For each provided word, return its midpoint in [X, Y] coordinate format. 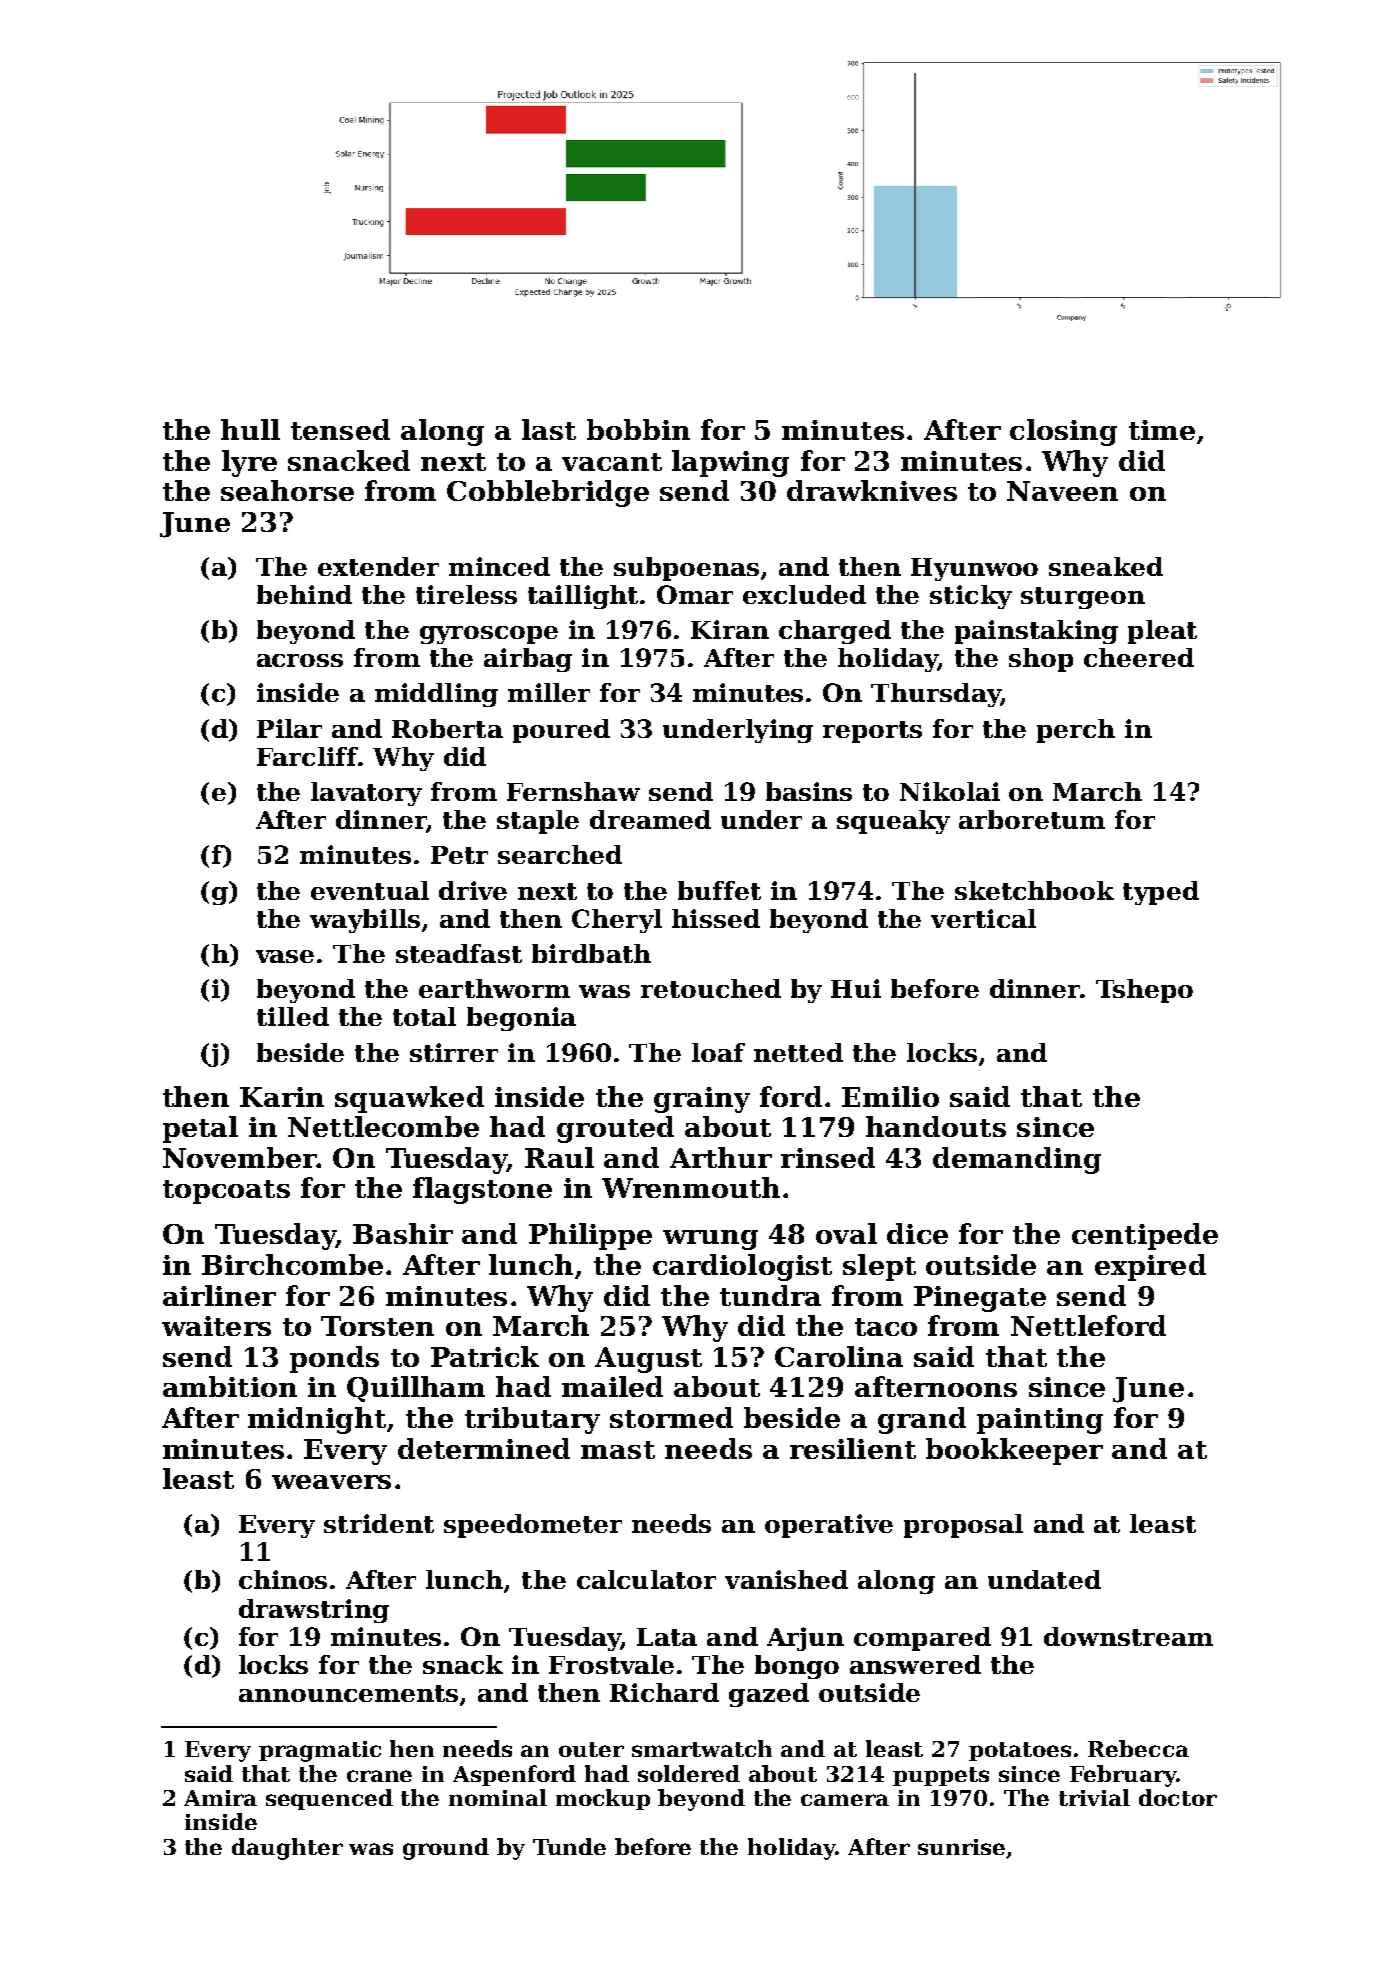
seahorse [287, 490]
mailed [612, 1386]
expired [1150, 1267]
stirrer [454, 1052]
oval [846, 1233]
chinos [283, 1579]
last [549, 429]
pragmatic [320, 1751]
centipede [1145, 1236]
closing [1063, 432]
